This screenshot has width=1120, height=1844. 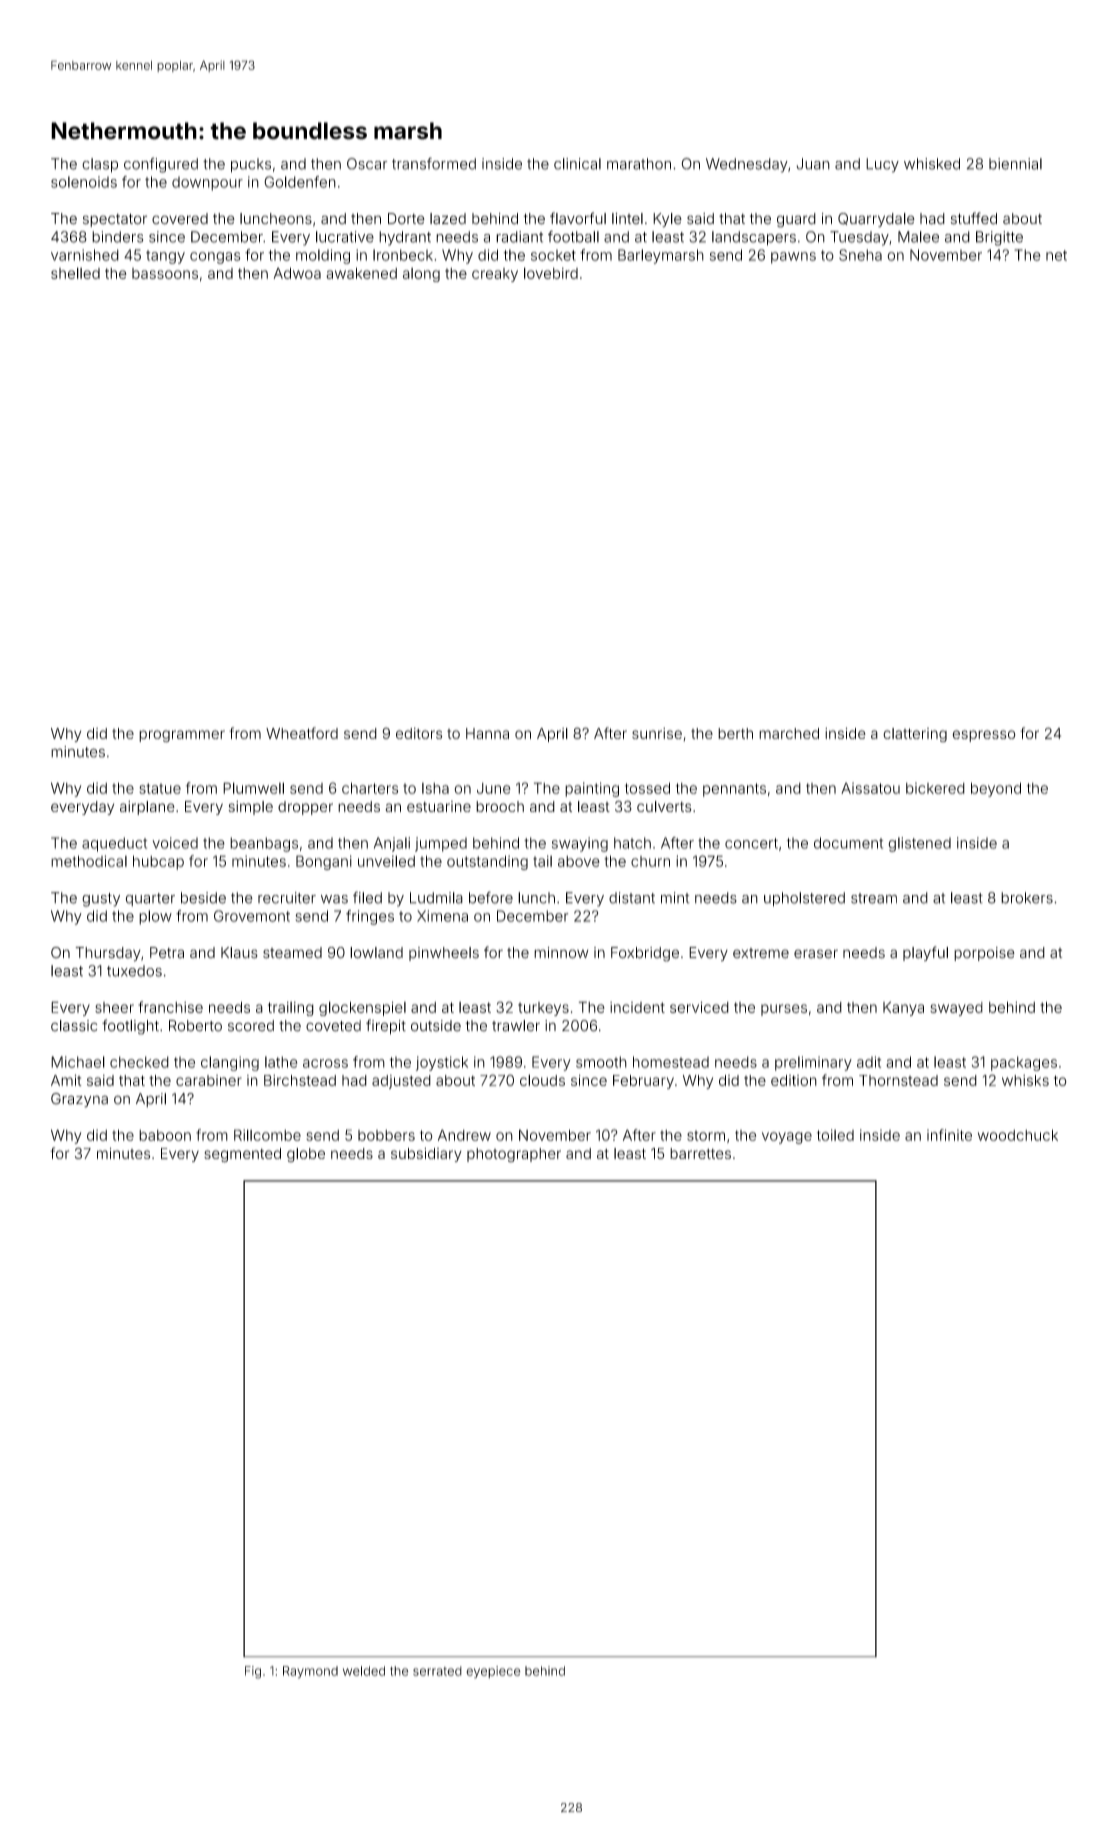 What do you see at coordinates (700, 1153) in the screenshot?
I see `barrettes` at bounding box center [700, 1153].
